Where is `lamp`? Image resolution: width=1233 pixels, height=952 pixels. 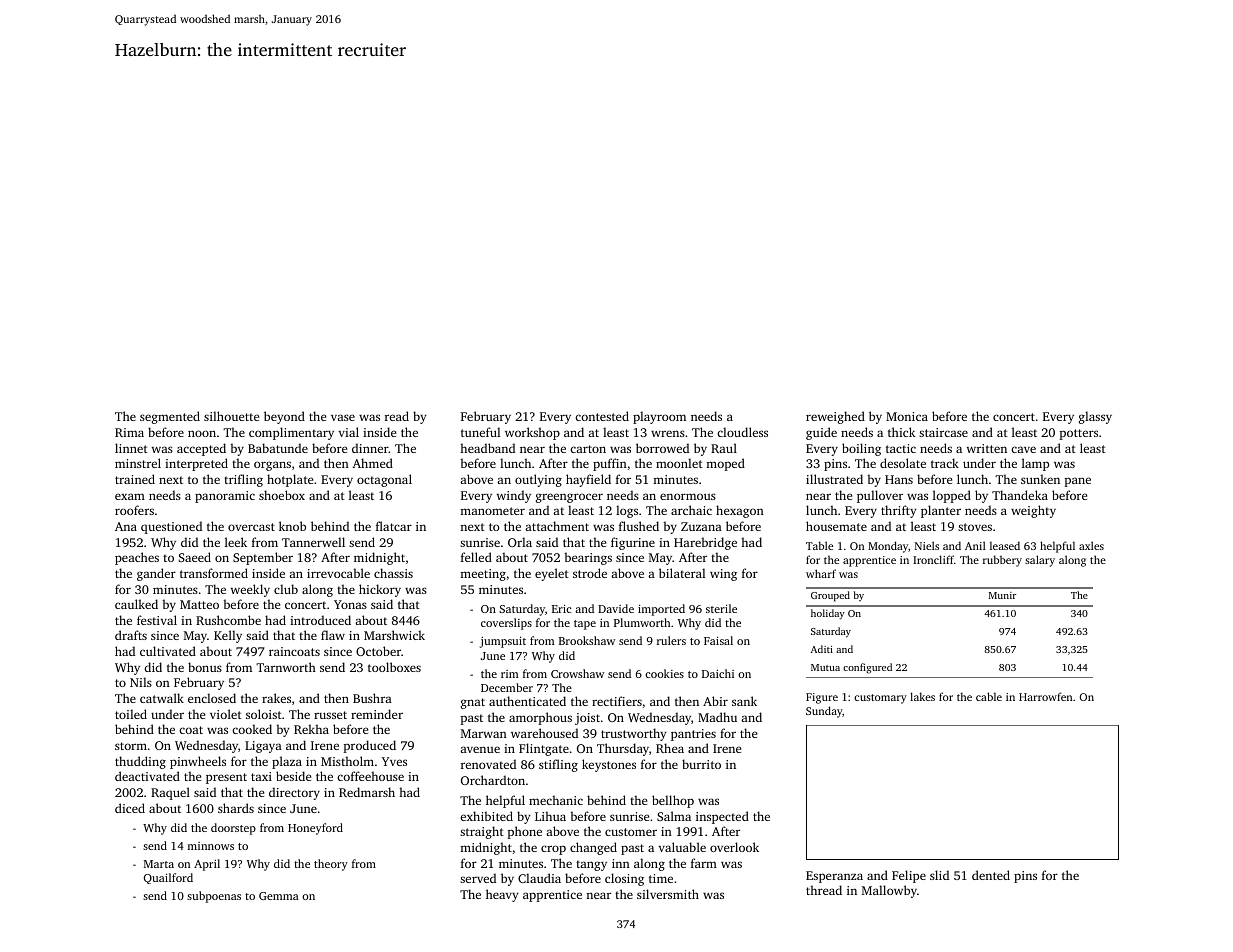 lamp is located at coordinates (1035, 464).
